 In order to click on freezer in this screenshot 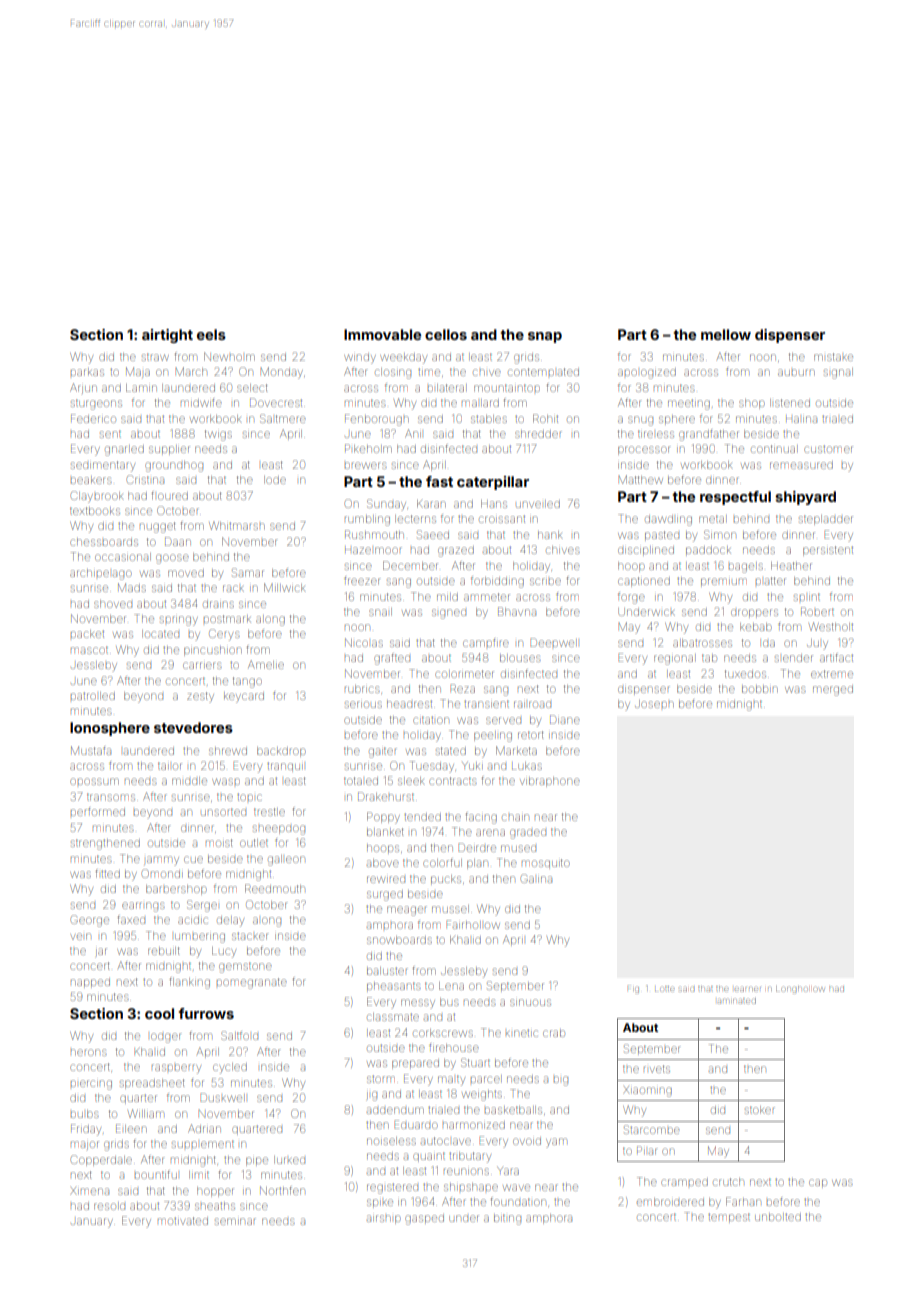, I will do `click(362, 580)`.
